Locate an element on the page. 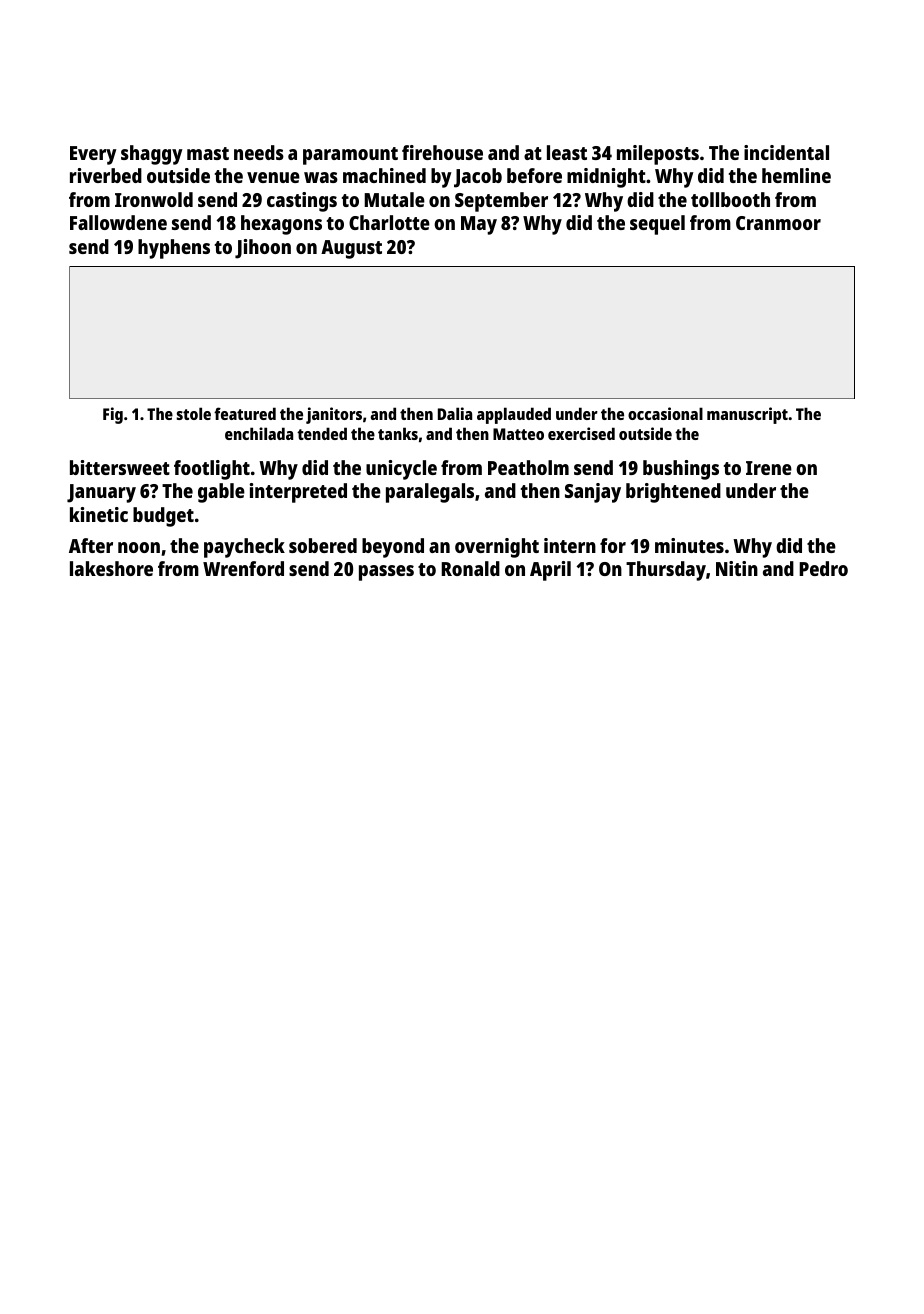  incidental is located at coordinates (786, 152).
